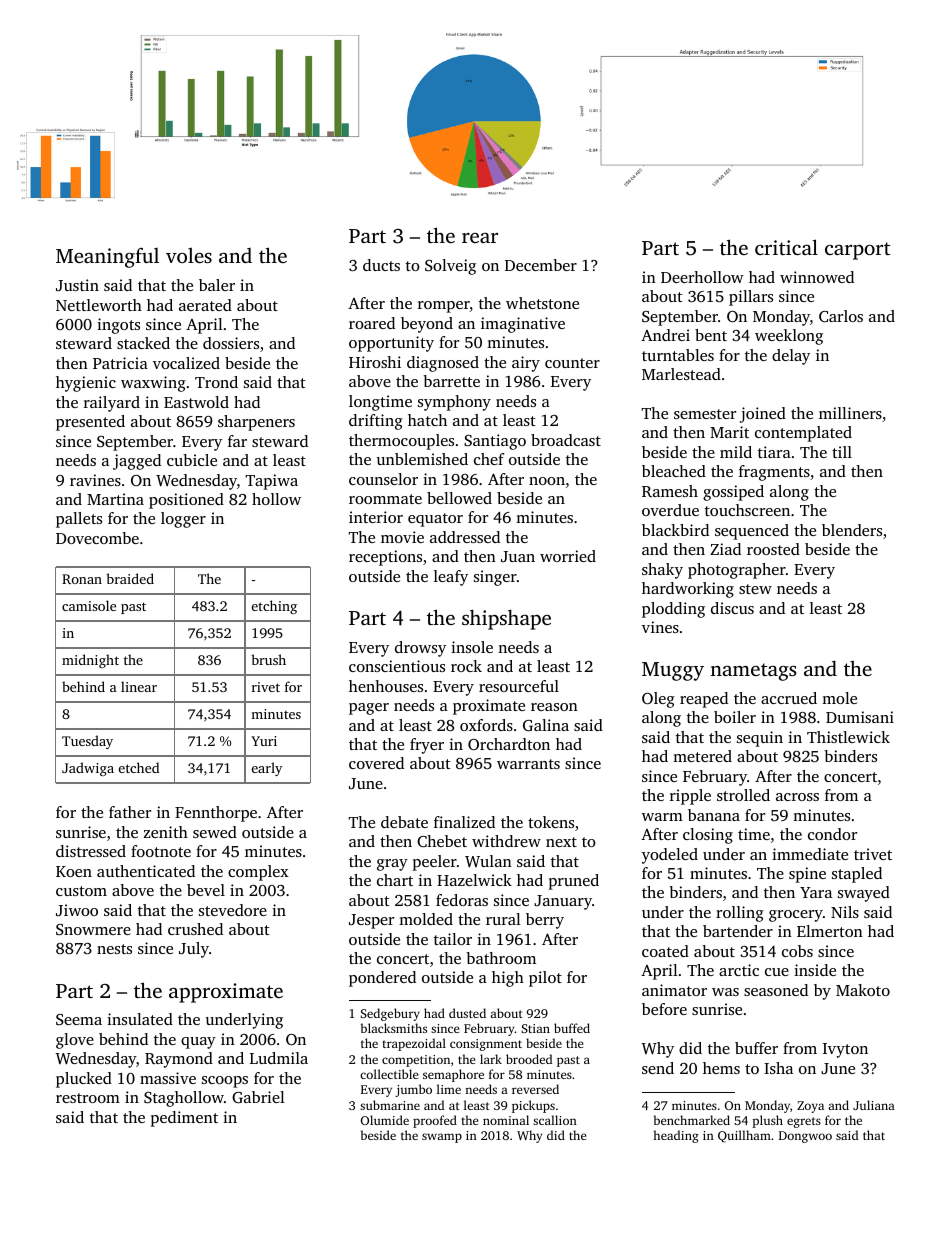  What do you see at coordinates (774, 473) in the image?
I see `fragments` at bounding box center [774, 473].
